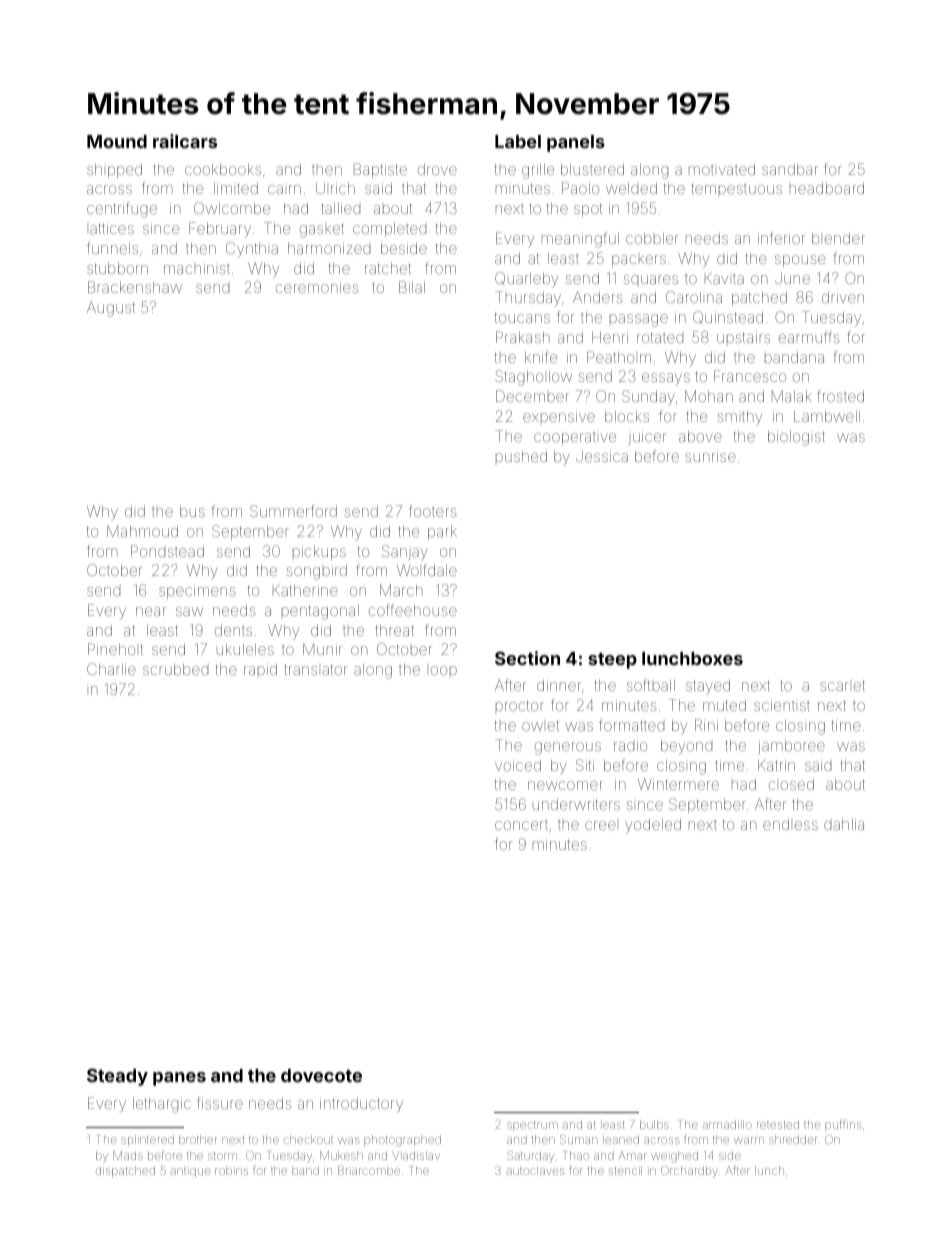 The height and width of the image is (1233, 952). Describe the element at coordinates (117, 1077) in the image. I see `Steady` at that location.
